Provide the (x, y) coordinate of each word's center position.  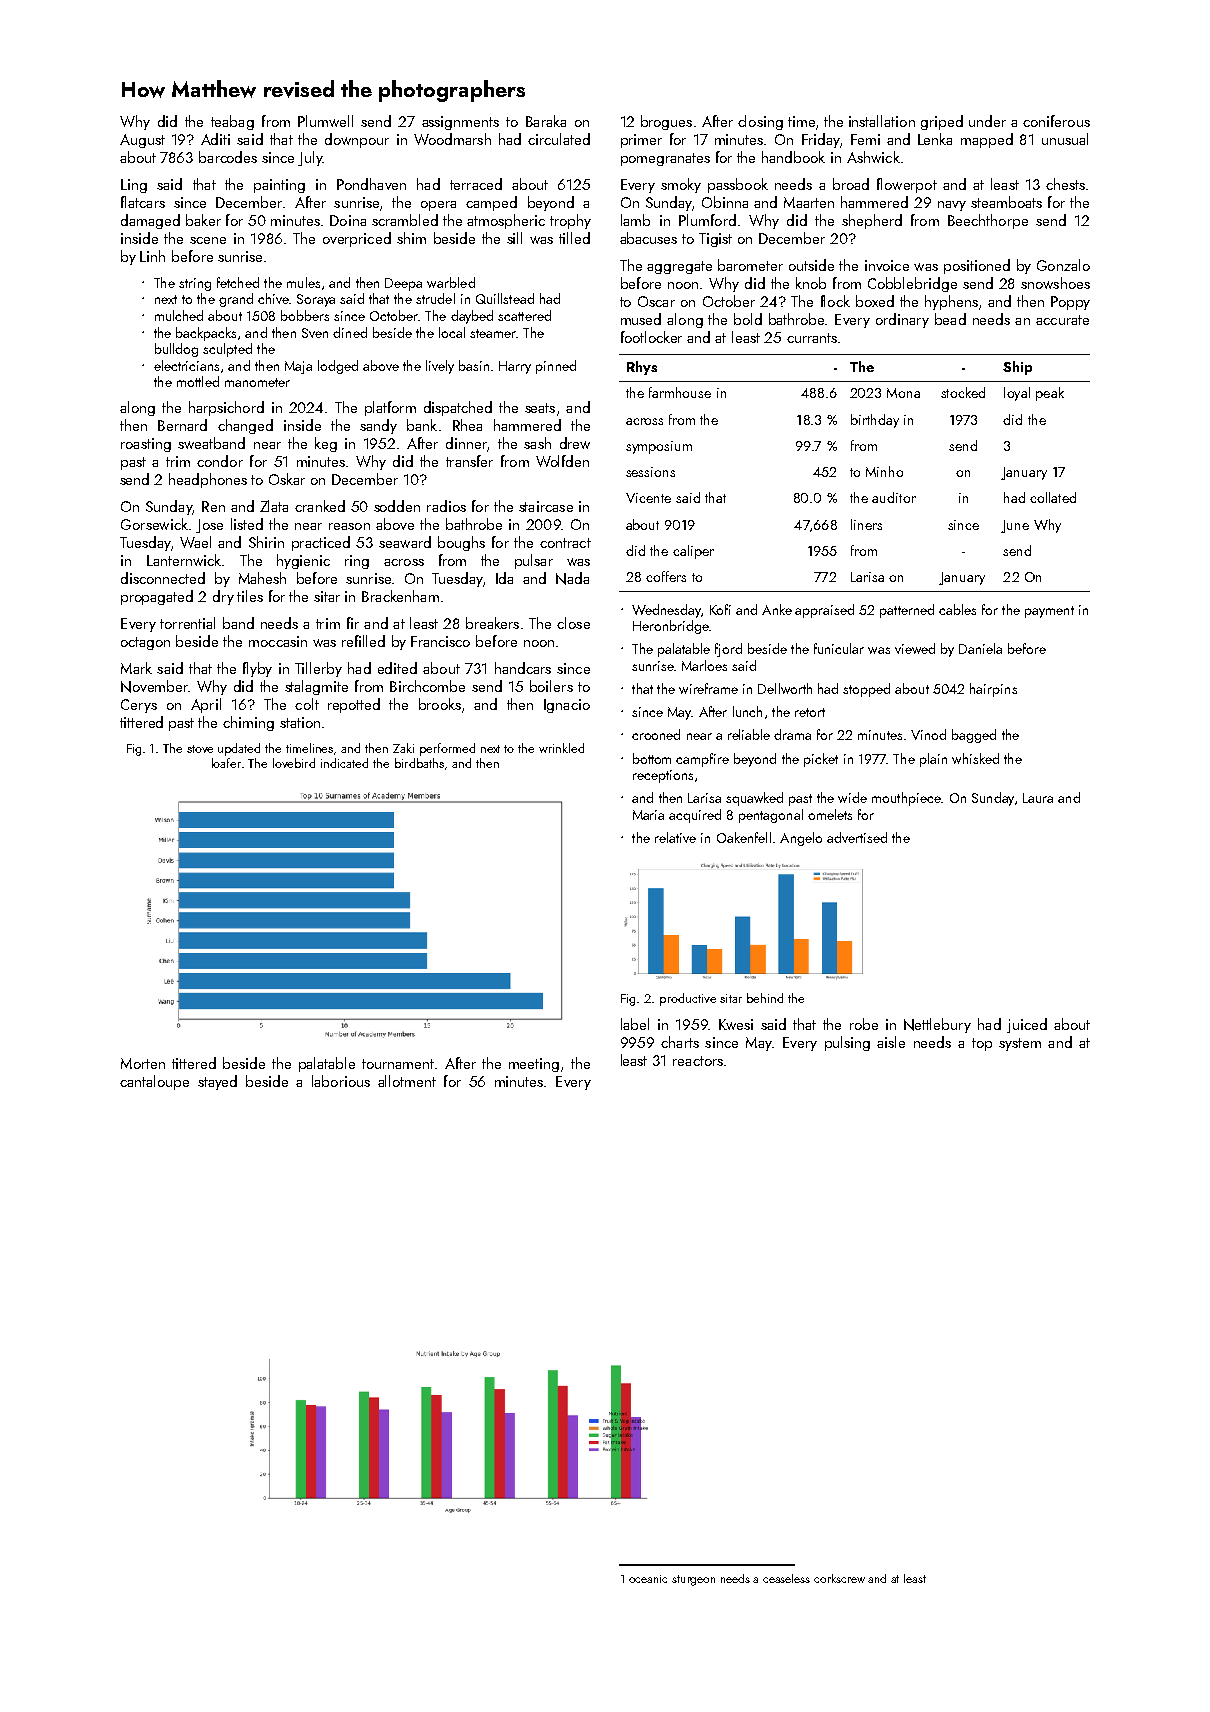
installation (882, 121)
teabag (232, 122)
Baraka (546, 121)
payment (1049, 612)
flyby (257, 669)
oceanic (648, 1579)
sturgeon (693, 1580)
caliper (693, 552)
